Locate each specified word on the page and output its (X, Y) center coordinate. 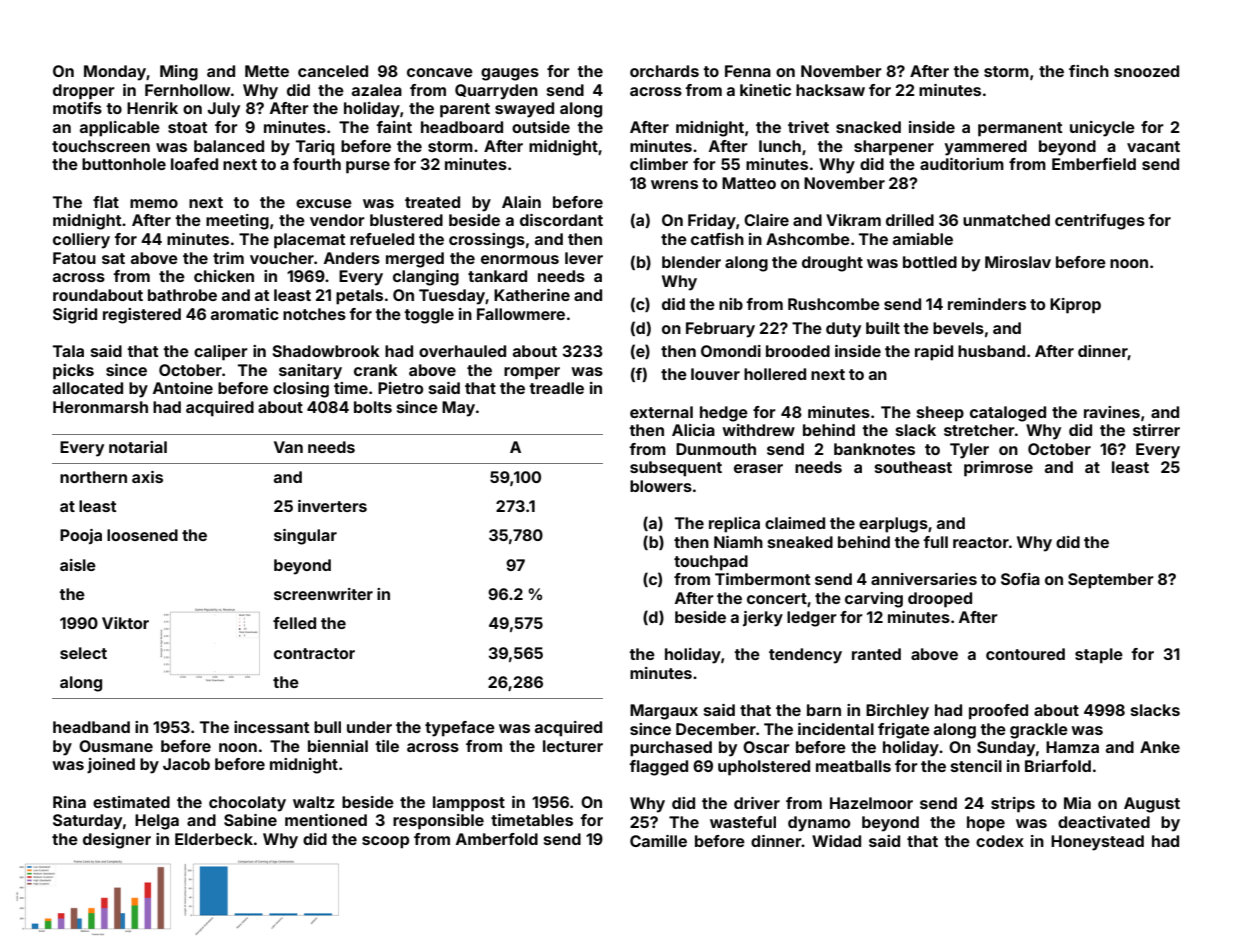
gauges (510, 74)
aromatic (245, 314)
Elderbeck (214, 839)
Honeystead (1097, 843)
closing (301, 390)
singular (305, 537)
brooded (798, 351)
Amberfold (497, 839)
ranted (876, 654)
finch (1089, 71)
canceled (333, 71)
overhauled (462, 351)
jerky (763, 619)
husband (991, 351)
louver (715, 374)
